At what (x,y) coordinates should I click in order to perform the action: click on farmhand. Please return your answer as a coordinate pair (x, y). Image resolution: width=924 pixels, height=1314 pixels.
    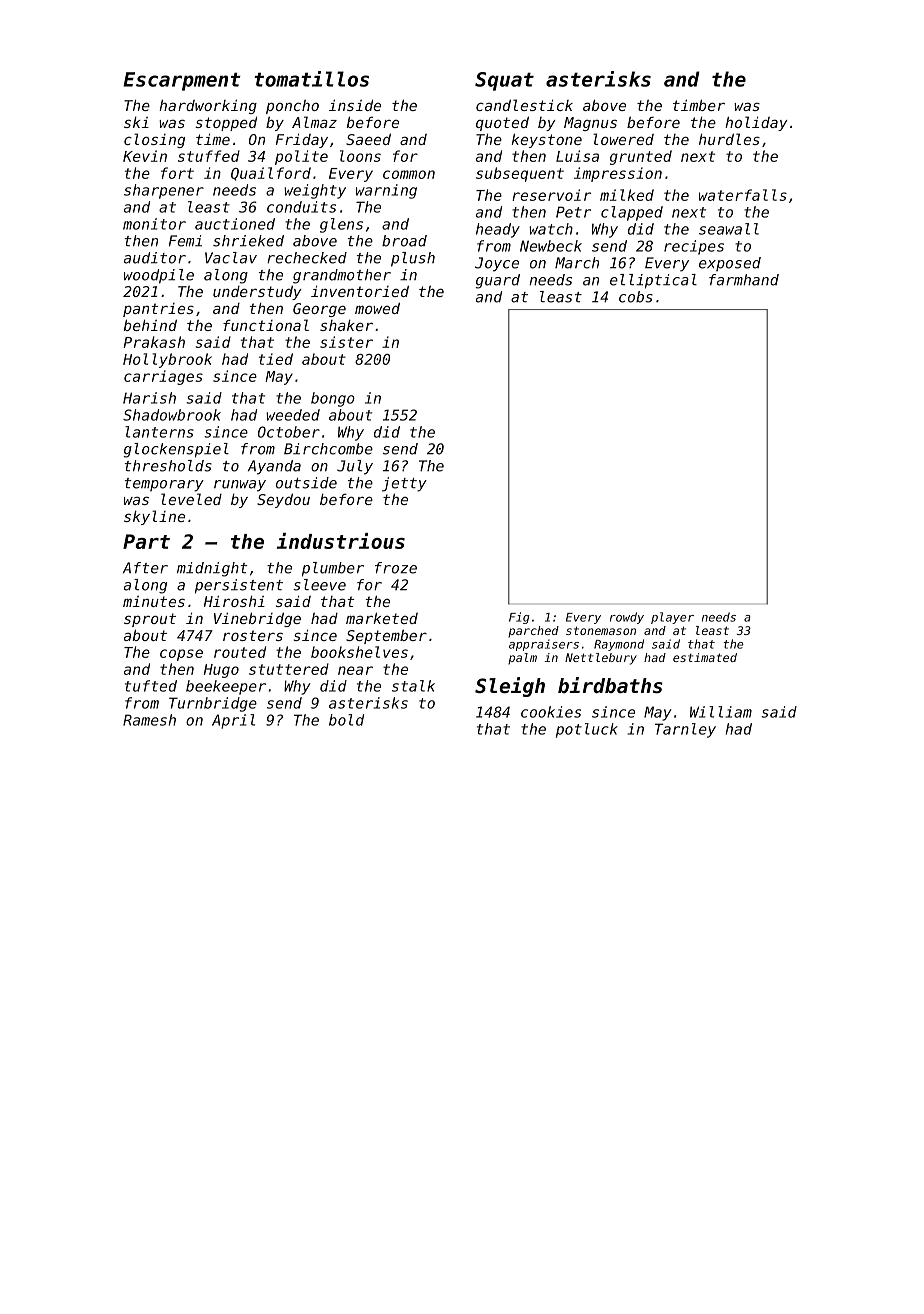
    Looking at the image, I should click on (744, 280).
